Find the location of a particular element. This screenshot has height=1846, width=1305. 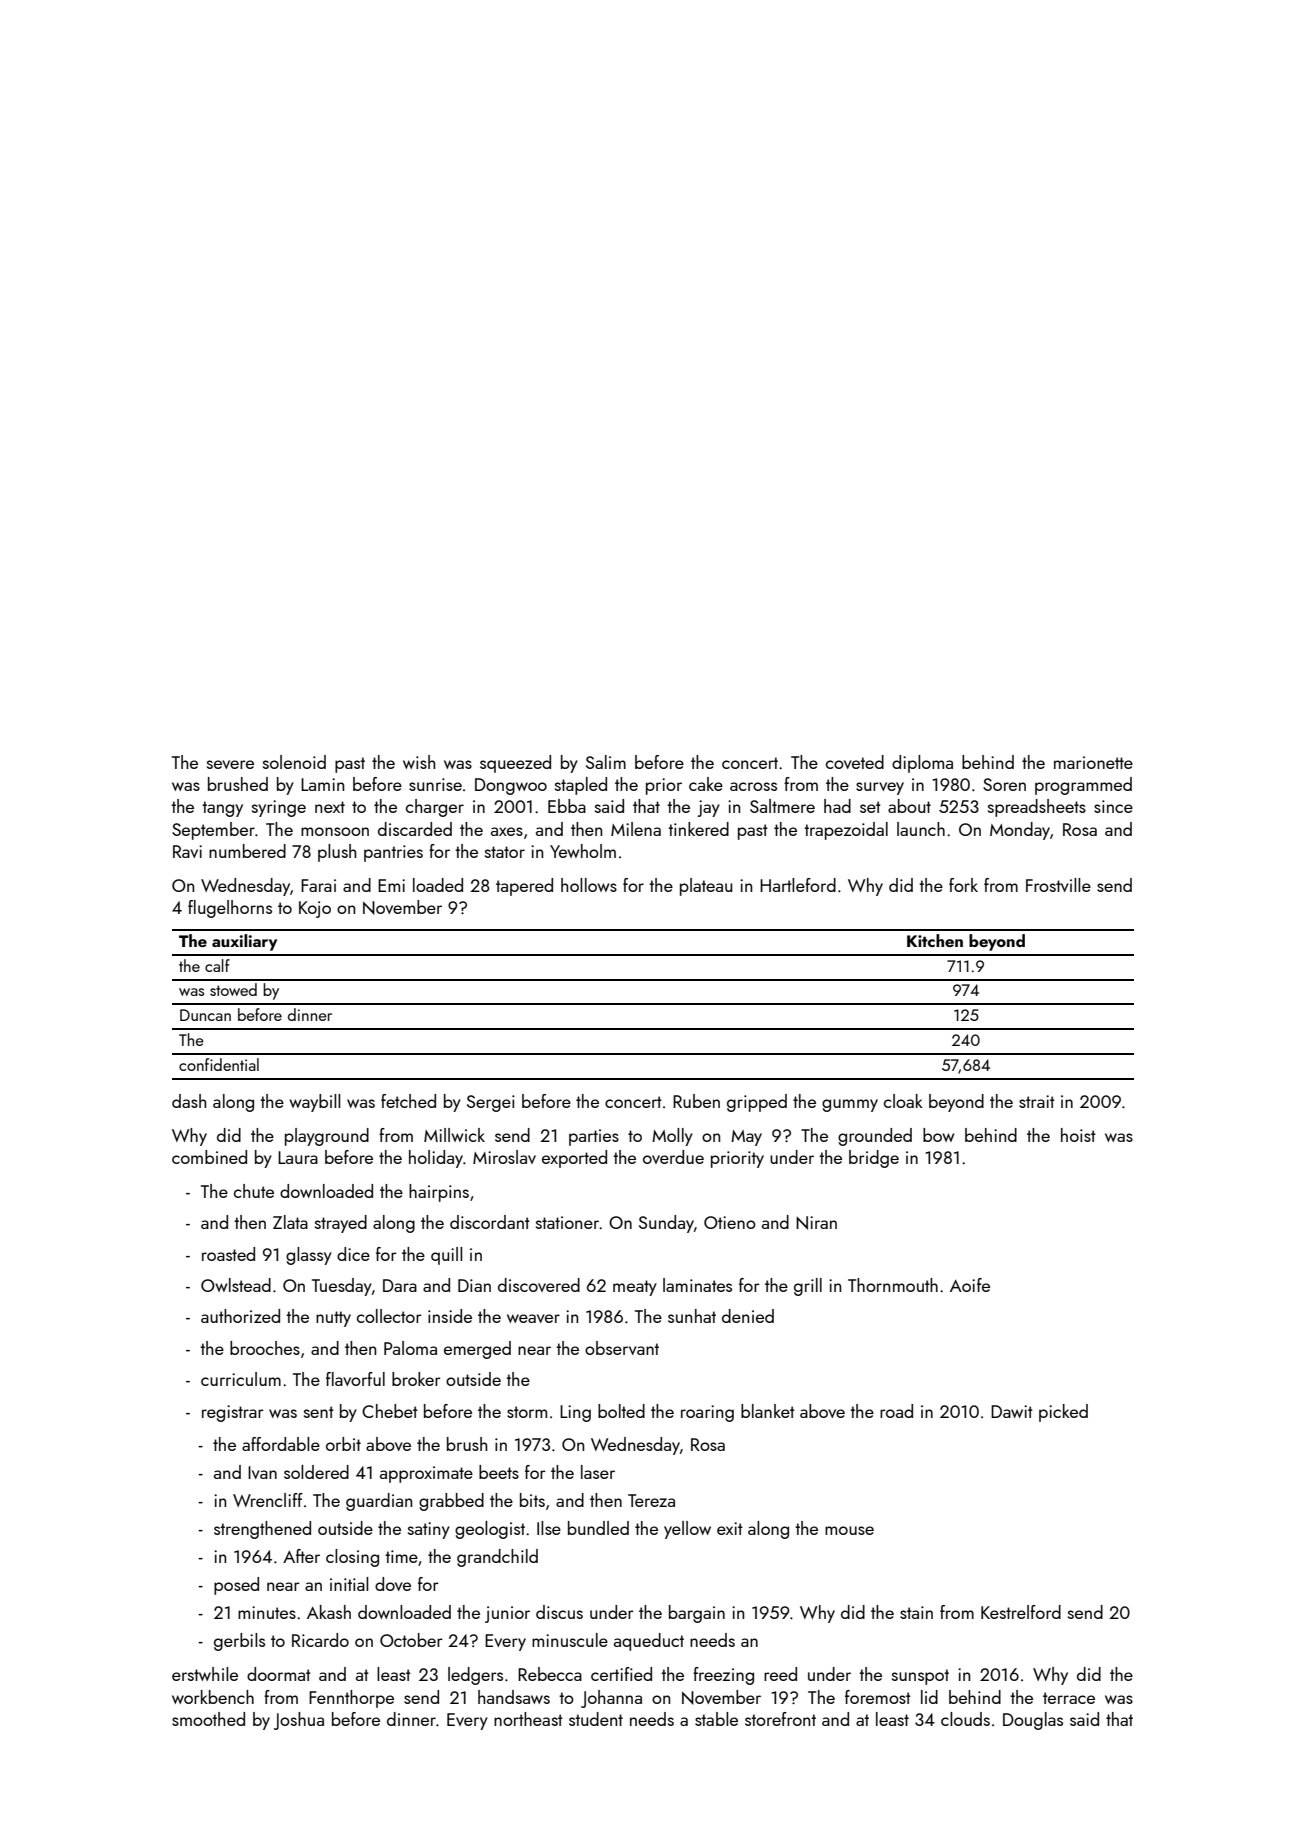

northeast is located at coordinates (528, 1719).
